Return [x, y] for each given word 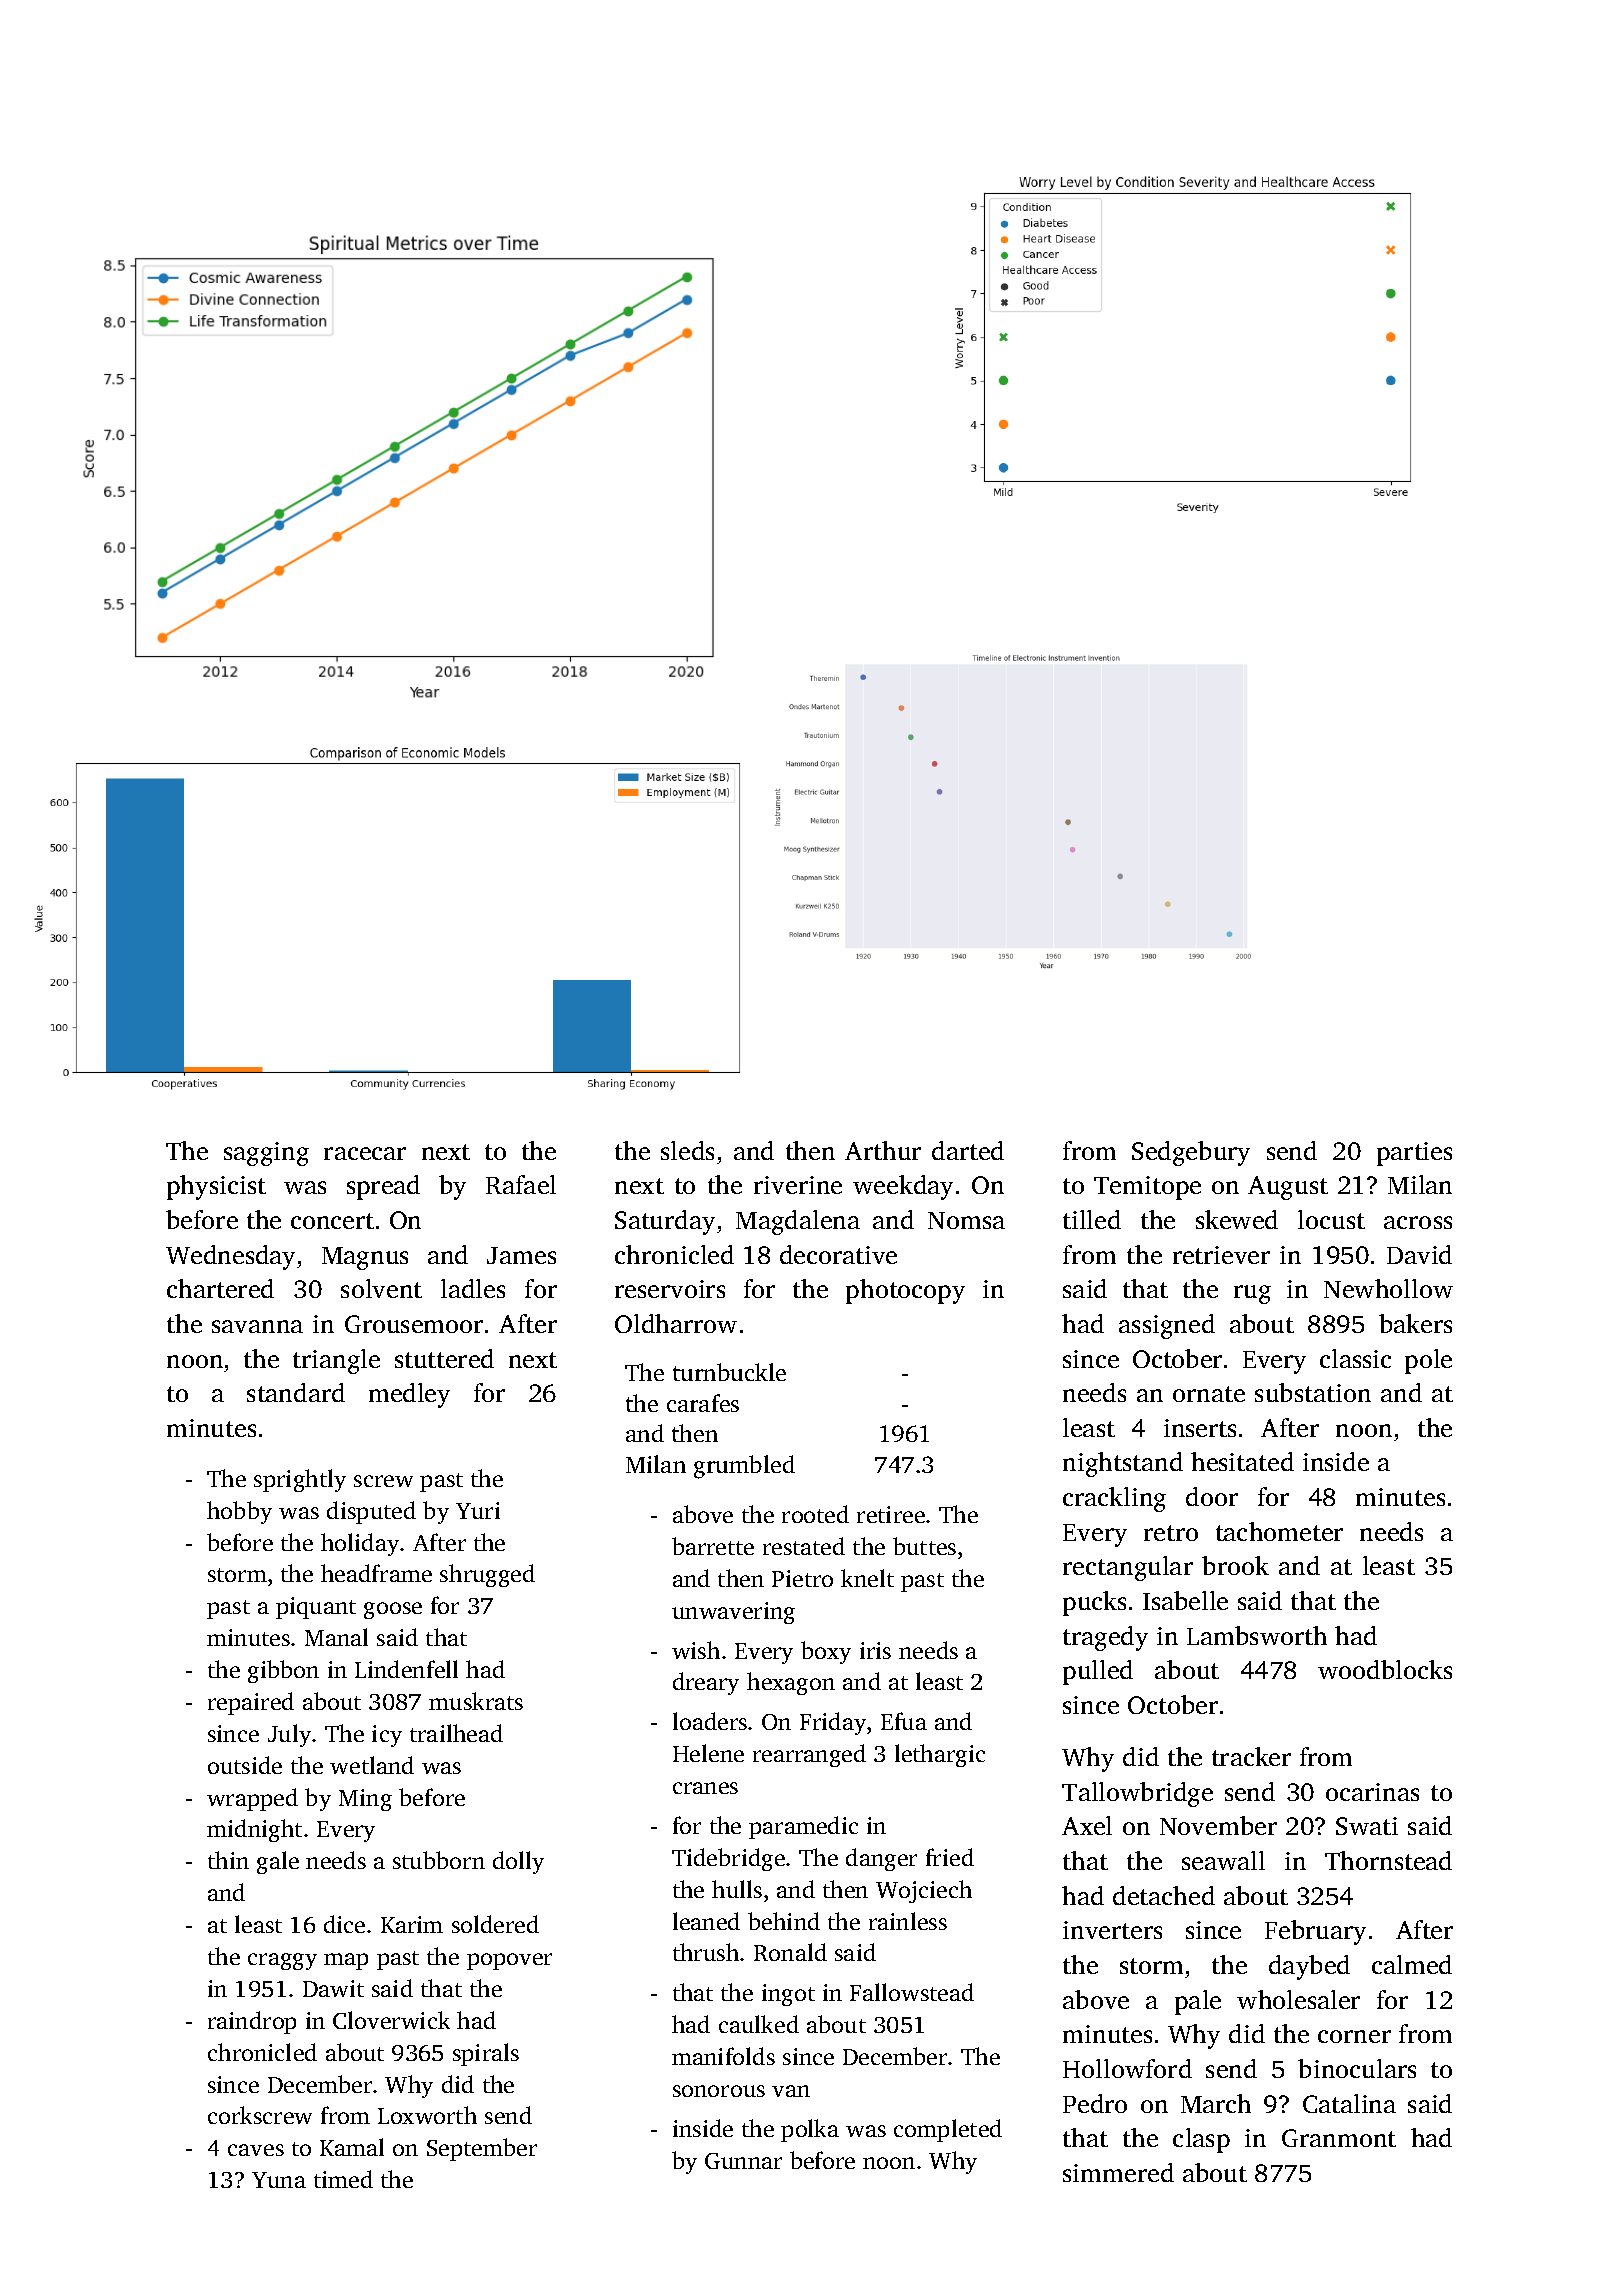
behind [784, 1921]
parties [1414, 1154]
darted [968, 1150]
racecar [365, 1153]
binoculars [1357, 2068]
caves [256, 2150]
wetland [372, 1765]
